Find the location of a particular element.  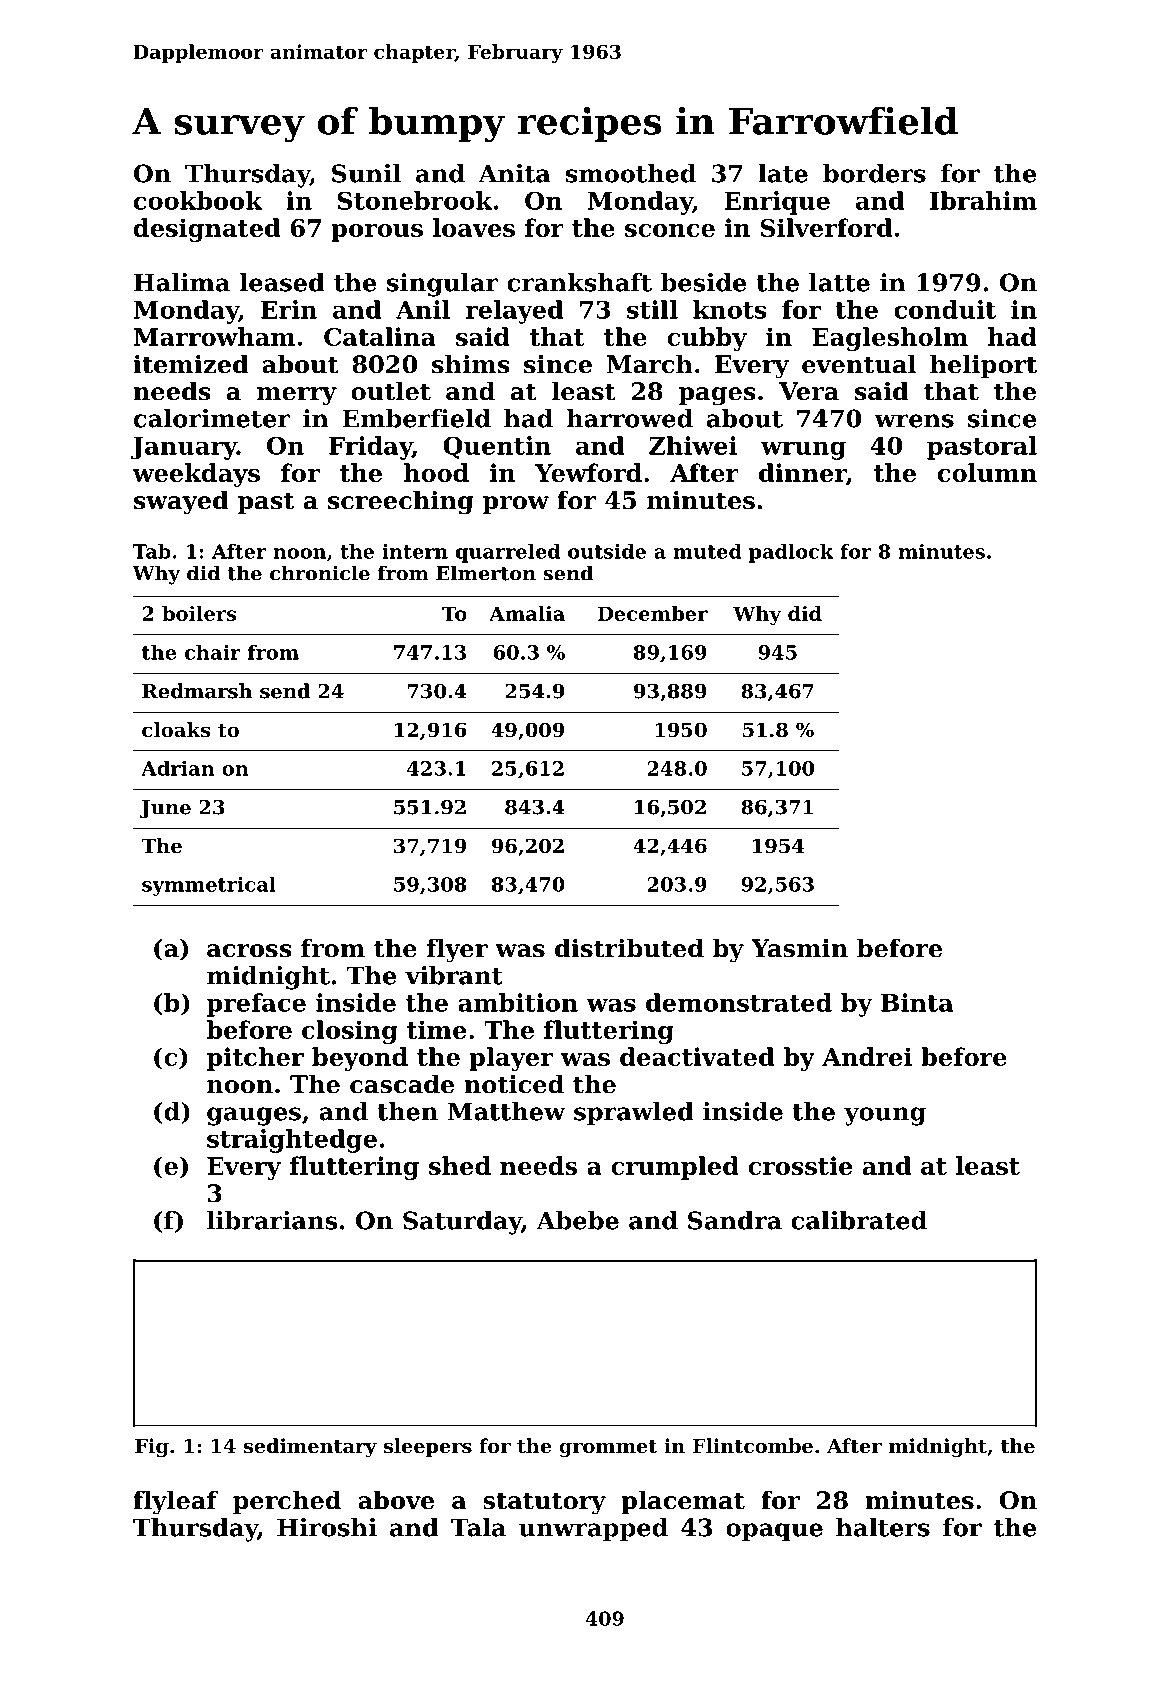

Sunil is located at coordinates (366, 173).
